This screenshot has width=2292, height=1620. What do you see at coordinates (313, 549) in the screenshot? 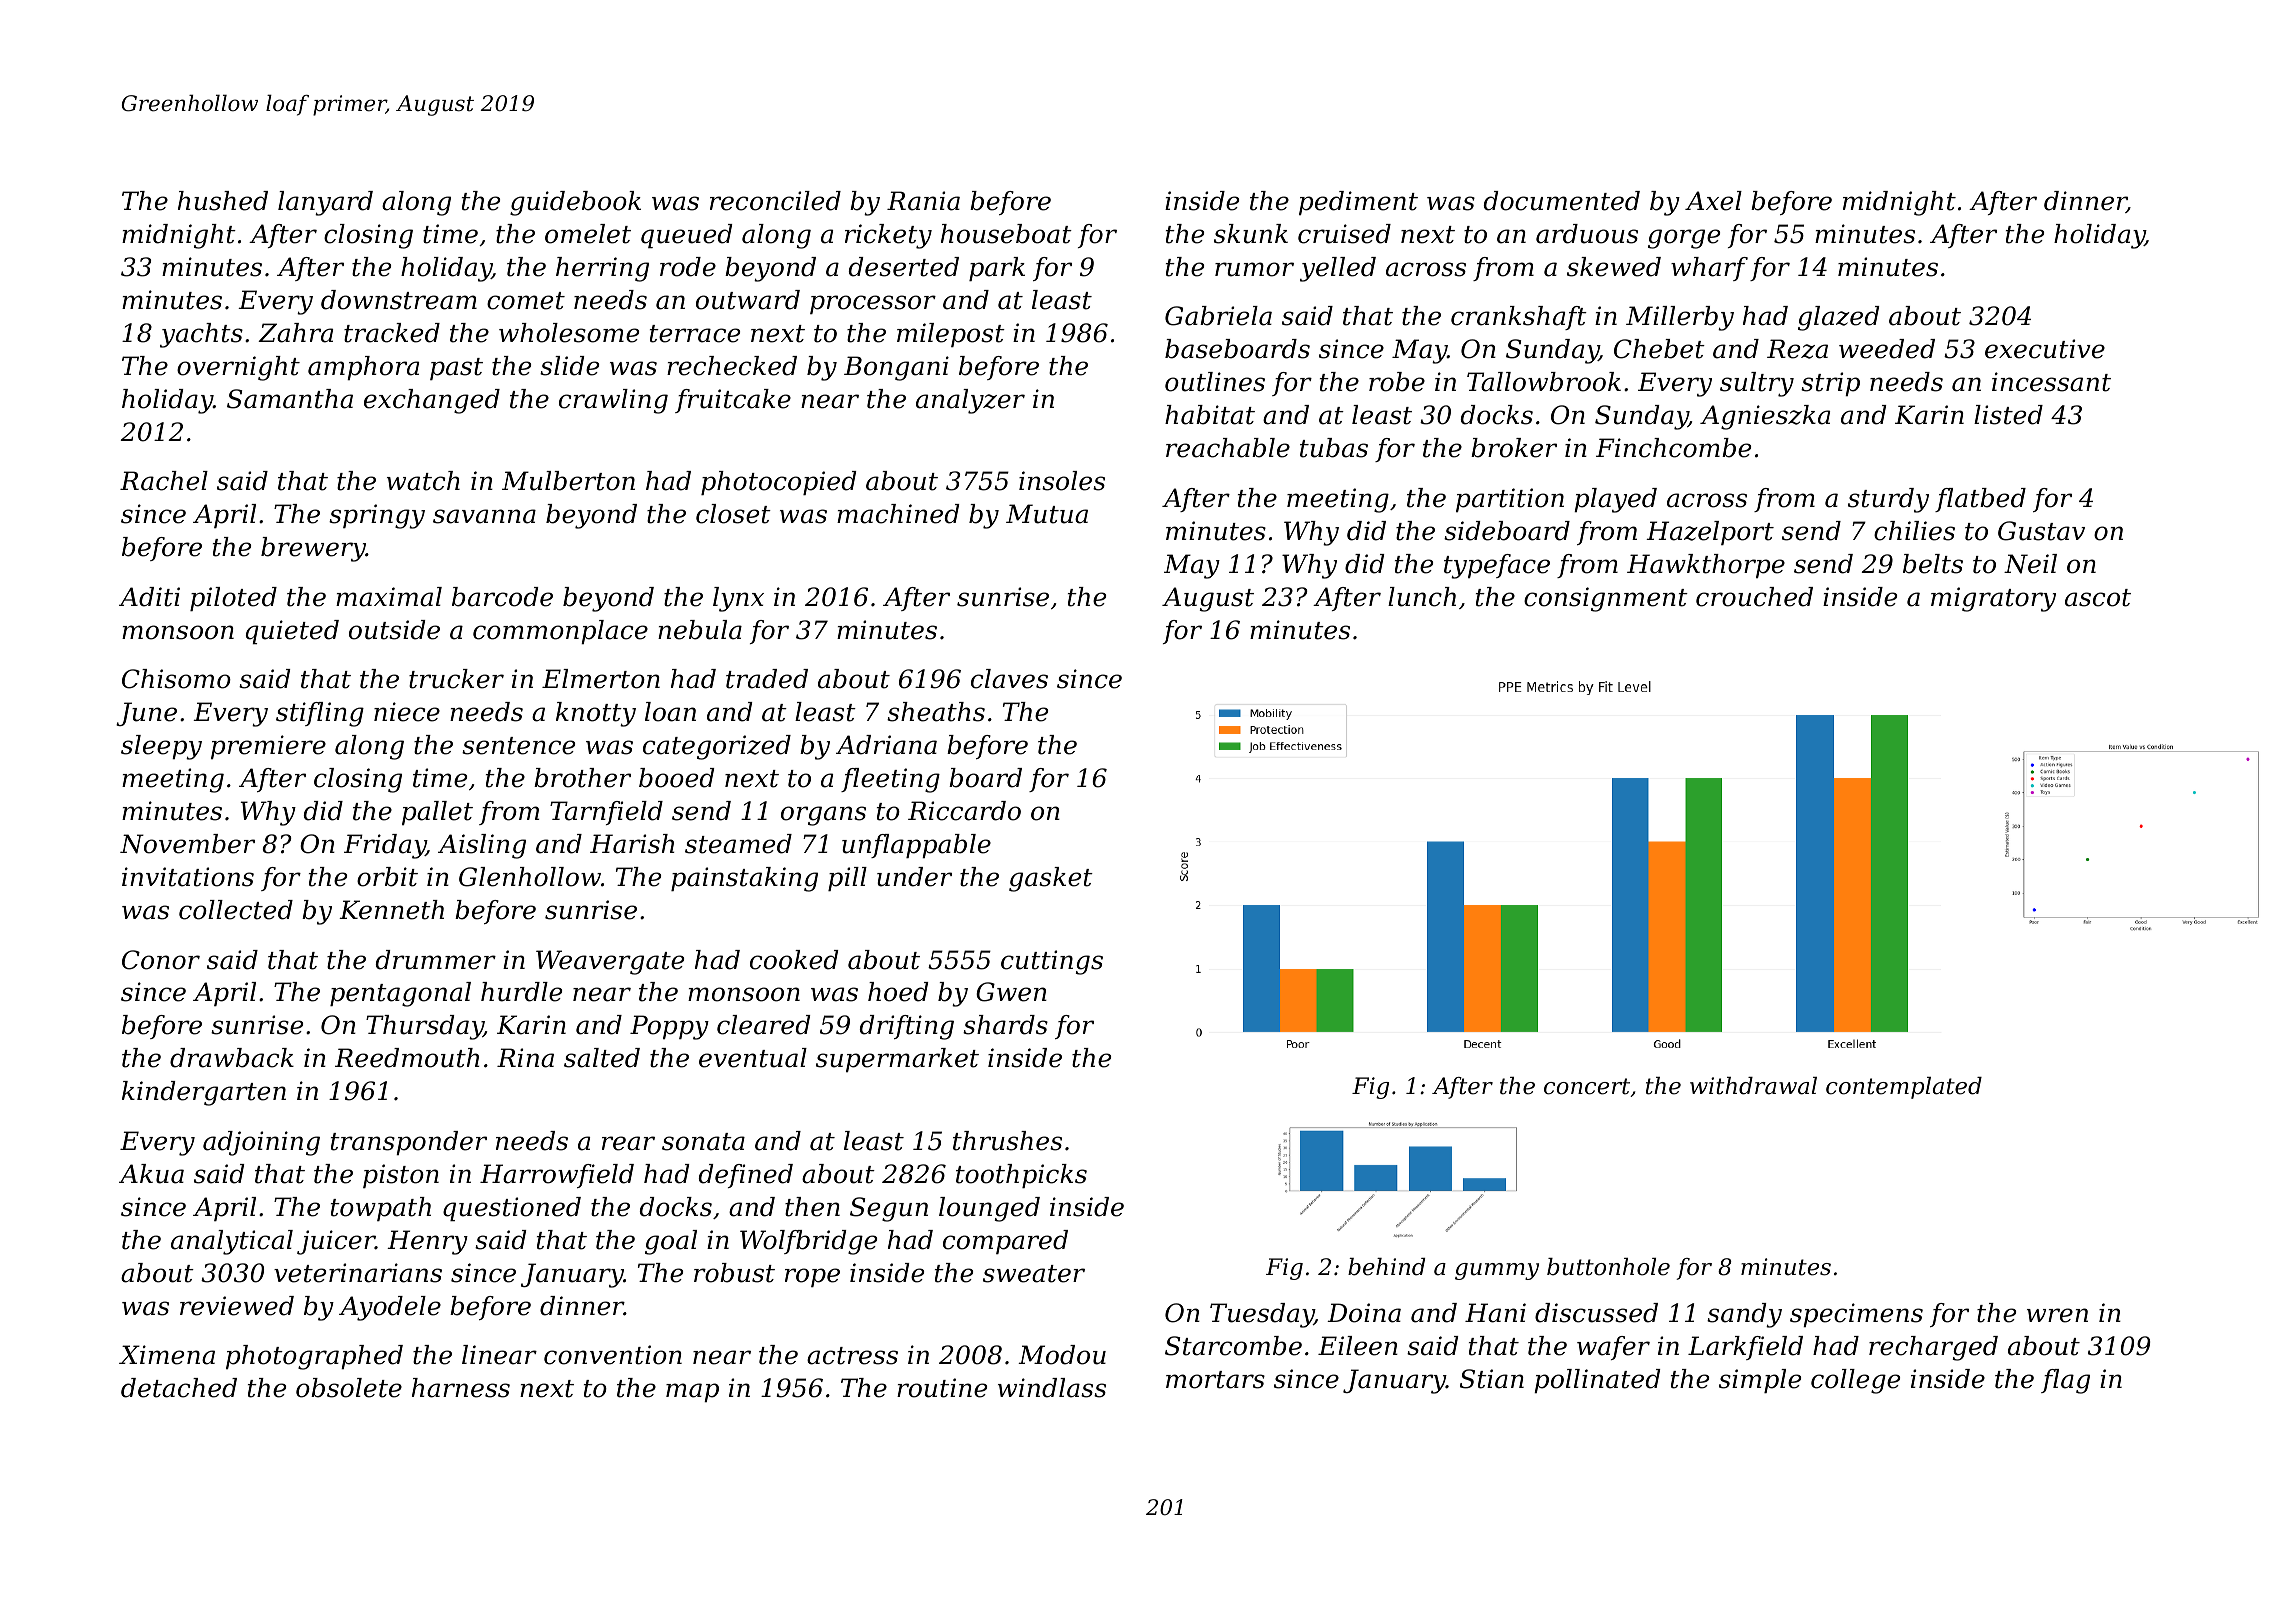
I see `brewery` at bounding box center [313, 549].
